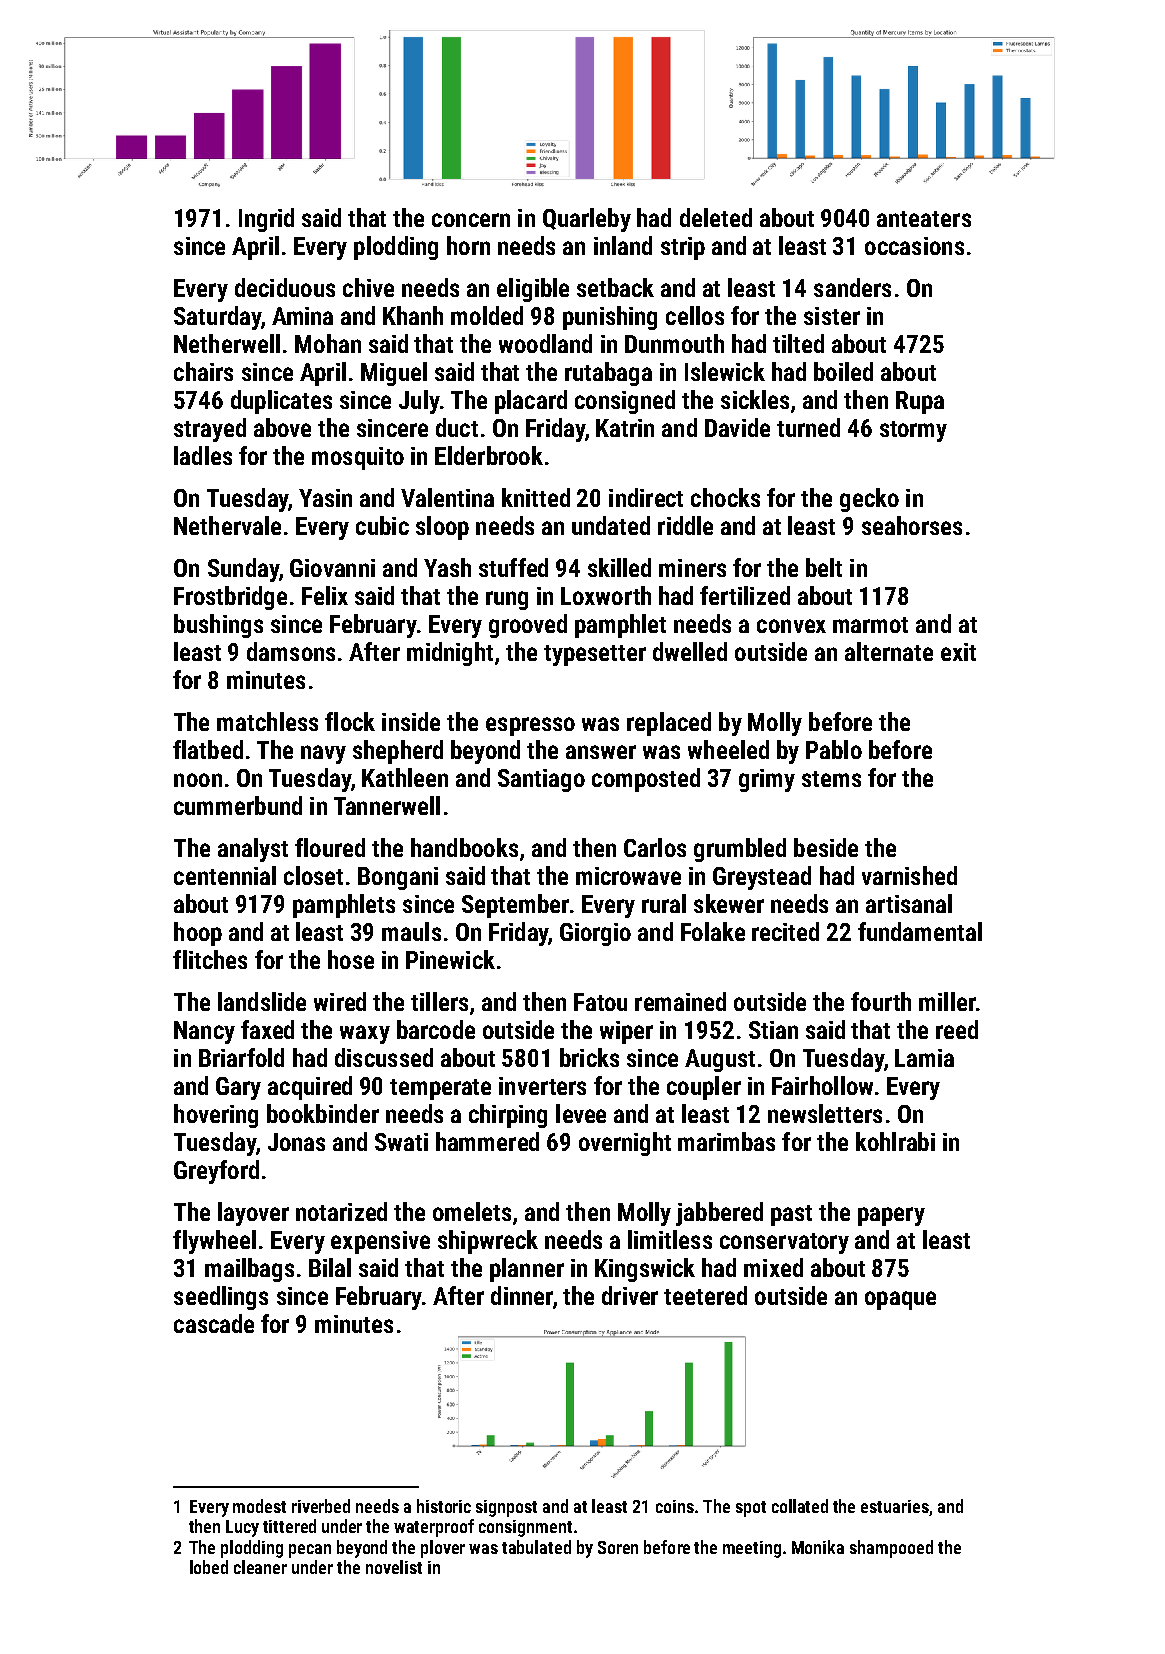  Describe the element at coordinates (531, 402) in the image. I see `placard` at that location.
